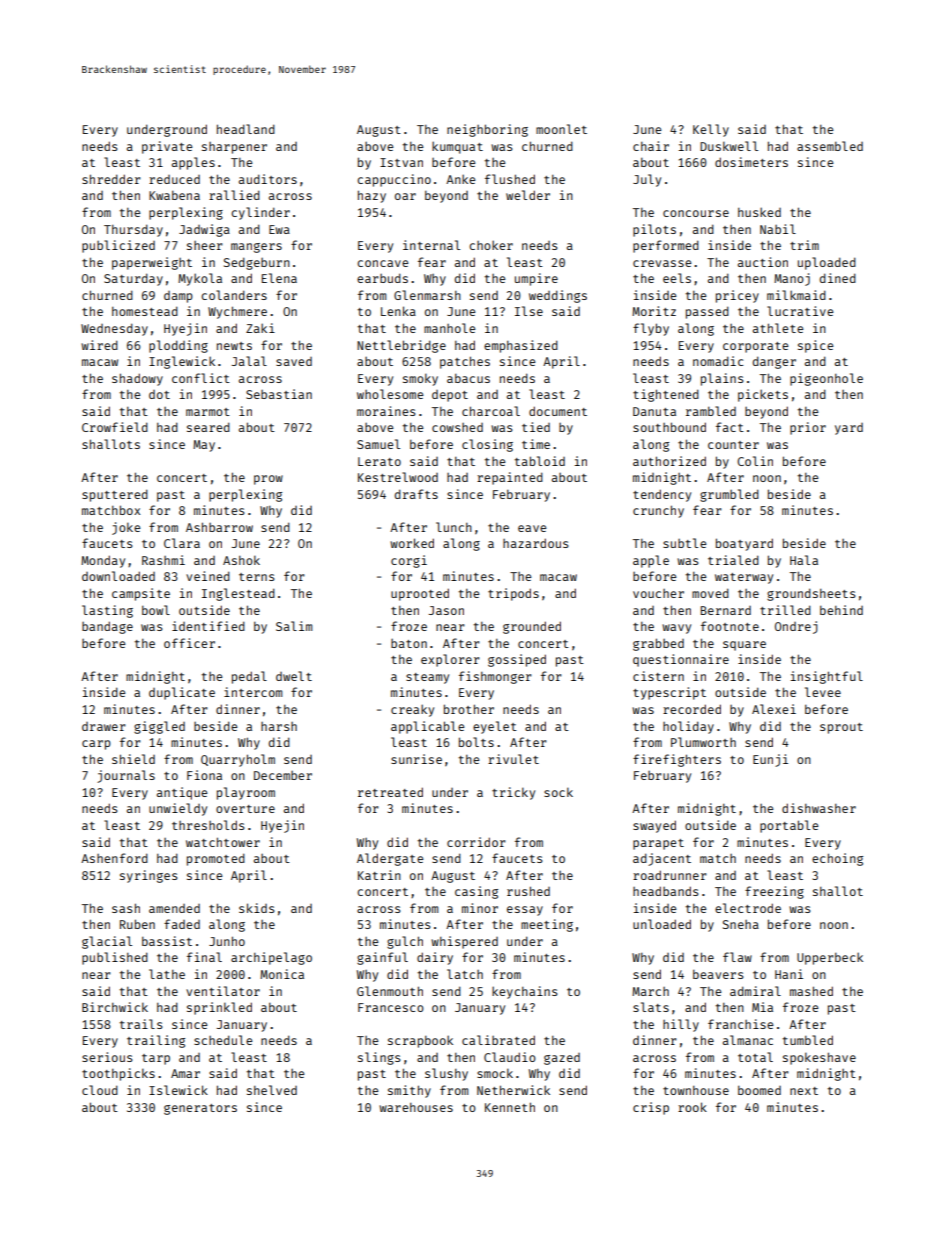 The image size is (952, 1233). I want to click on baton, so click(409, 643).
